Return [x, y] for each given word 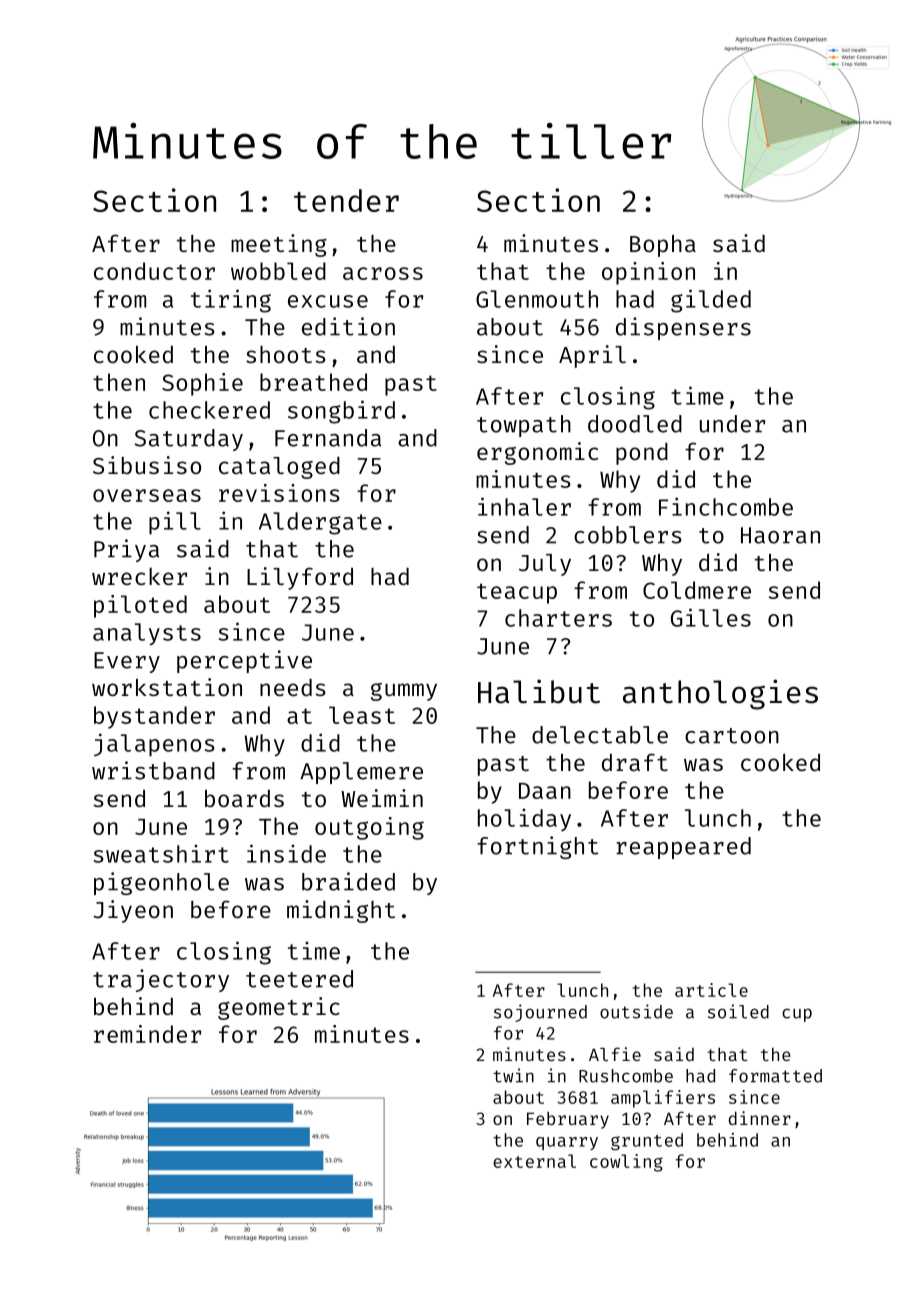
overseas [147, 495]
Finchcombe [726, 506]
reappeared [683, 848]
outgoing [369, 828]
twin [513, 1075]
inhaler [524, 506]
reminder [147, 1034]
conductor [154, 271]
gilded [711, 301]
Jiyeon [133, 911]
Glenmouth [537, 299]
